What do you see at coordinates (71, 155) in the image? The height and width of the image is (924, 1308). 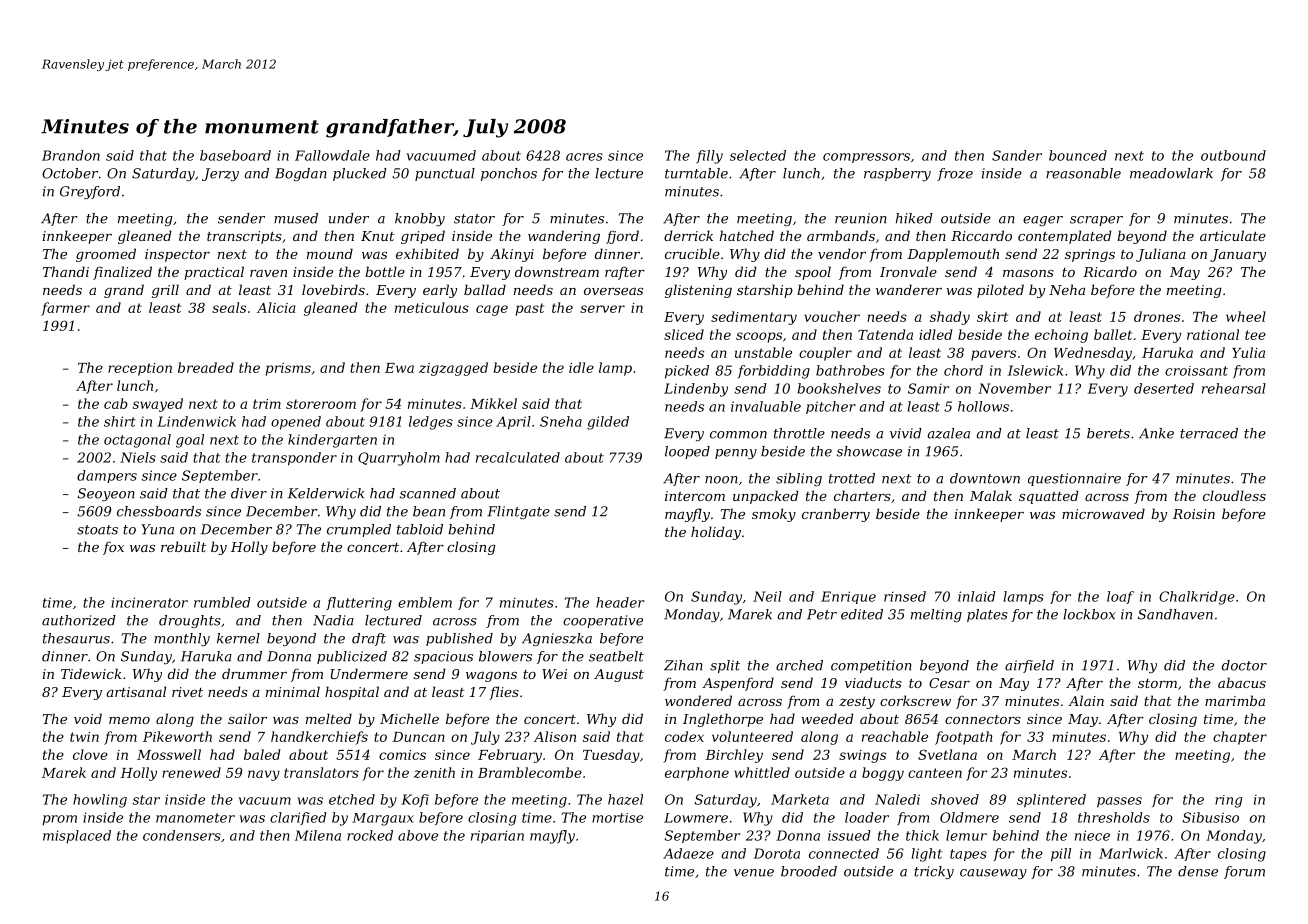 I see `Brandon` at bounding box center [71, 155].
